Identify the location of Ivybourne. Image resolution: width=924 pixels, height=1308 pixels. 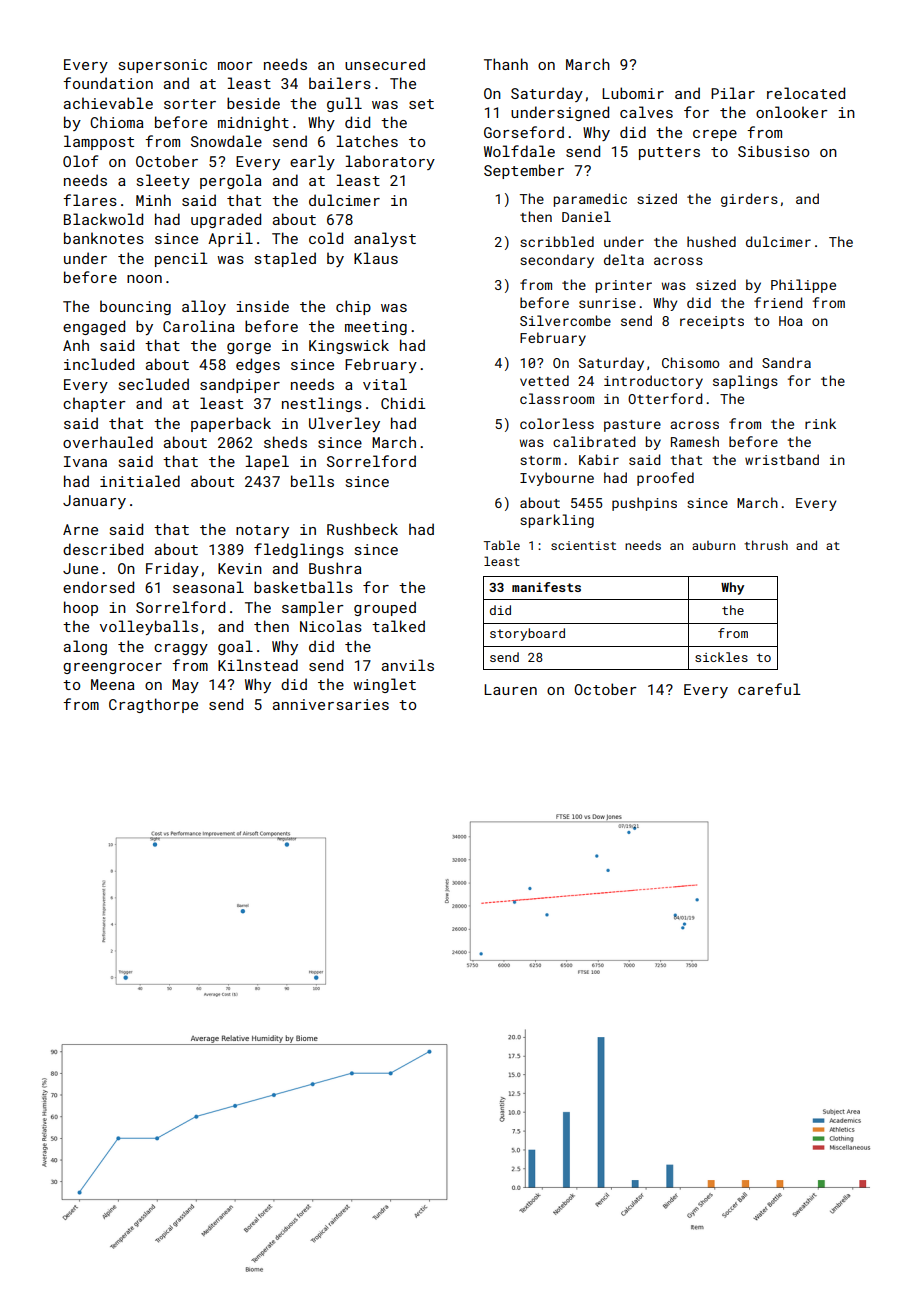
(557, 479).
